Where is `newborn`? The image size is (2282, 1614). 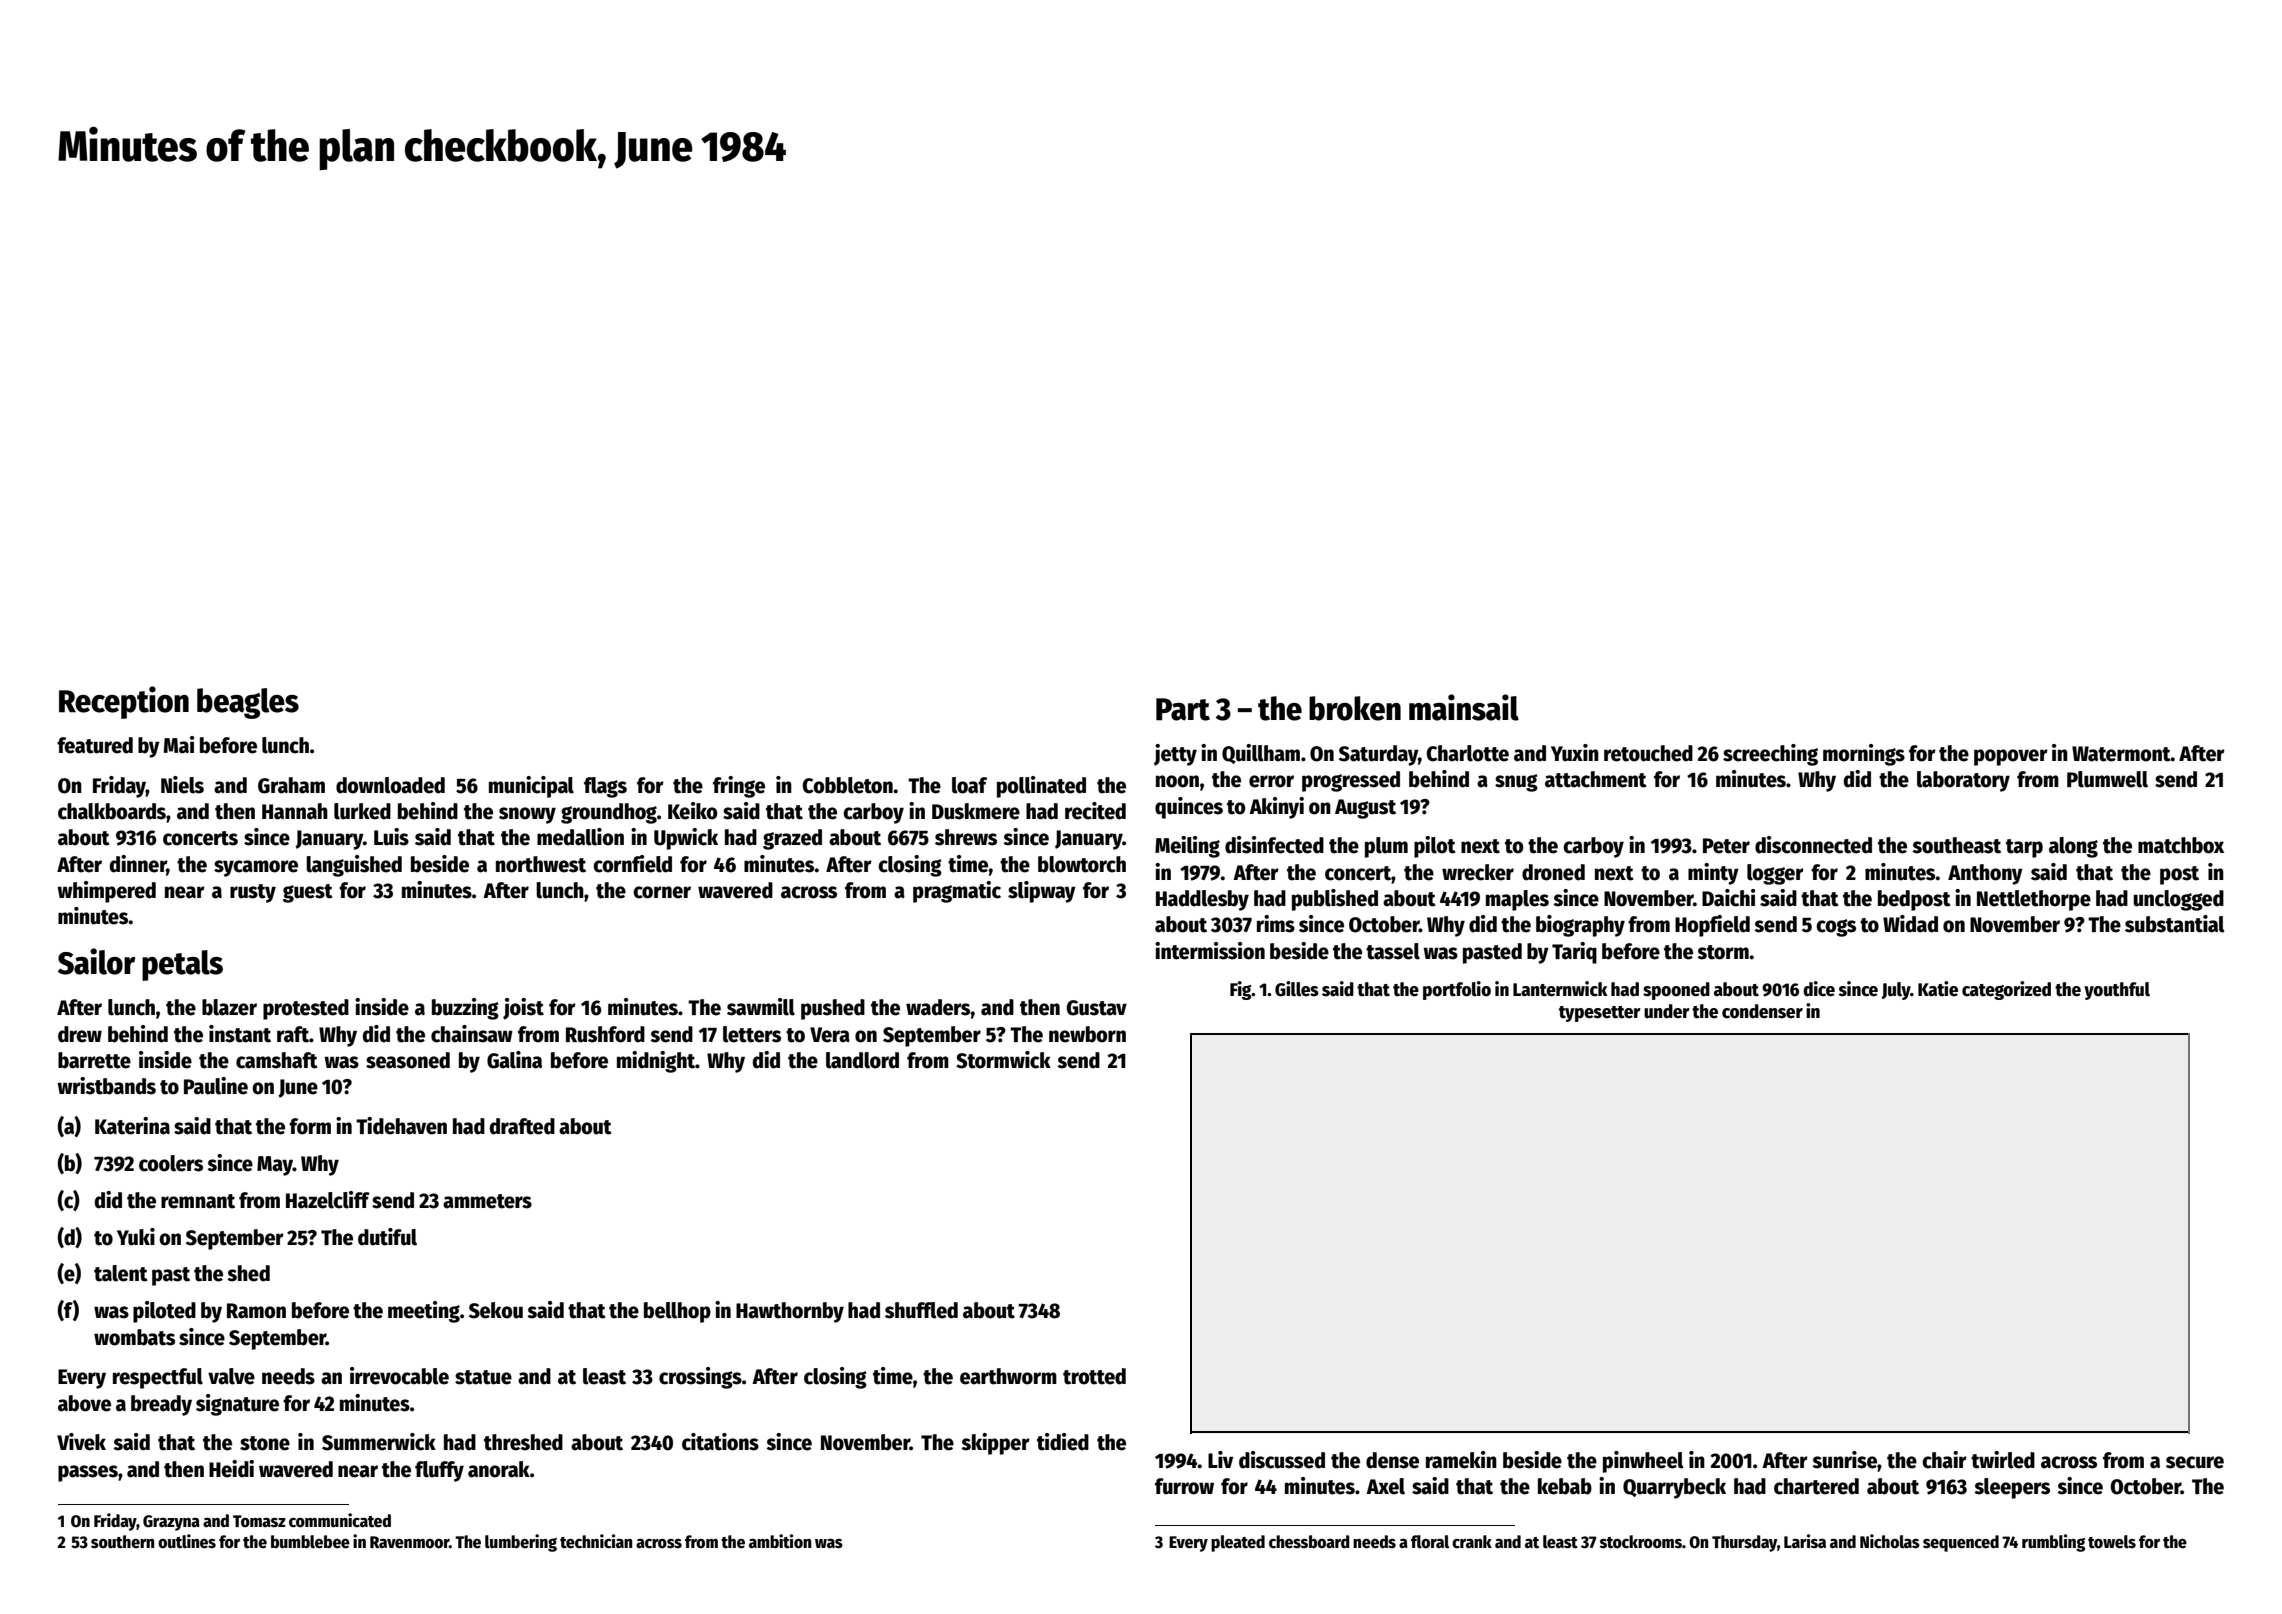
newborn is located at coordinates (1087, 1034).
